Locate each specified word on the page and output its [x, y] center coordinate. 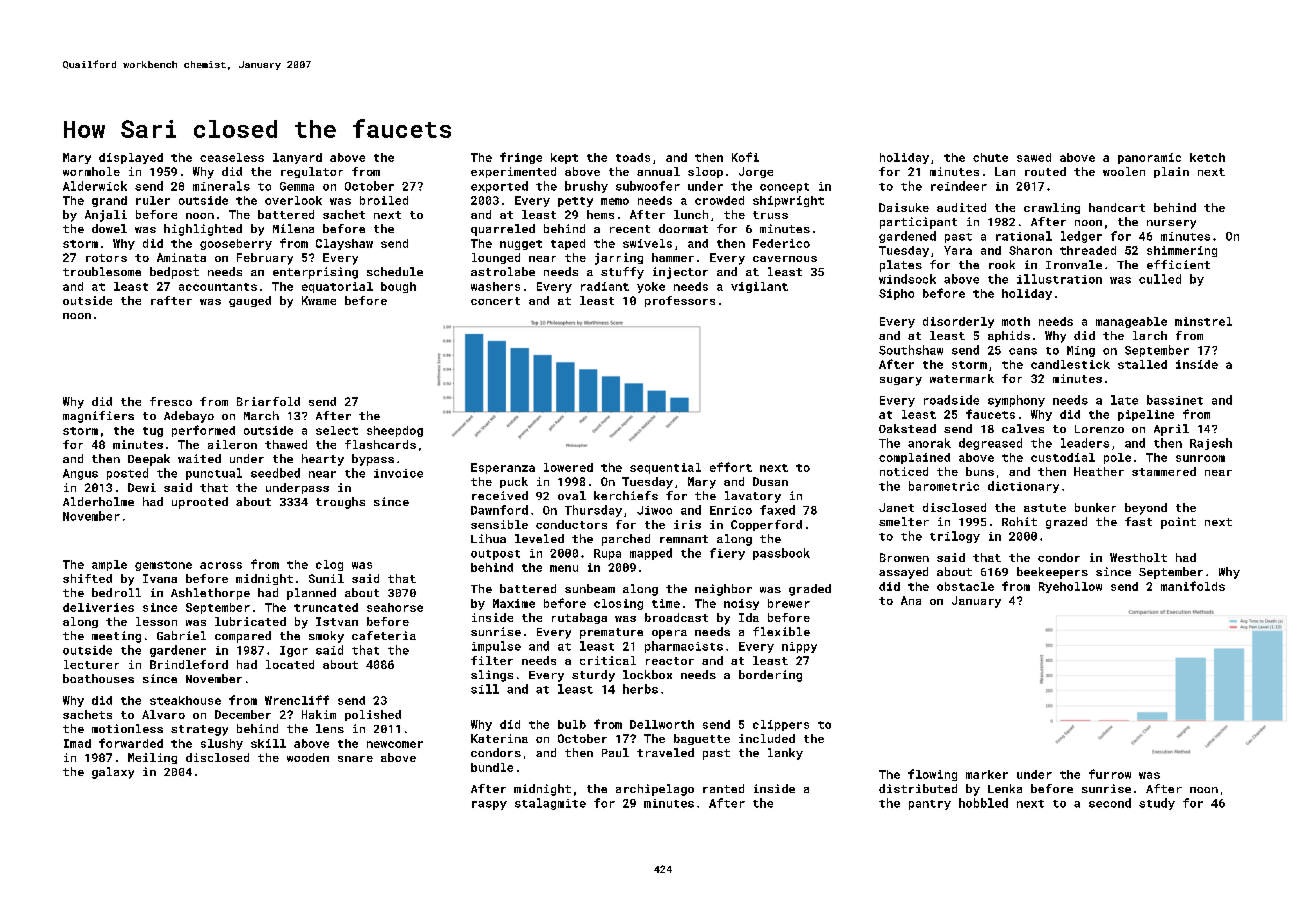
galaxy [113, 773]
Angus [80, 474]
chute [990, 157]
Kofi [745, 157]
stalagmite [550, 804]
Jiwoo [654, 510]
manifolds [1193, 586]
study [1157, 804]
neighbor [723, 590]
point [1178, 523]
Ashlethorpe [210, 594]
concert [495, 301]
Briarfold [268, 401]
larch [1150, 335]
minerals [221, 186]
